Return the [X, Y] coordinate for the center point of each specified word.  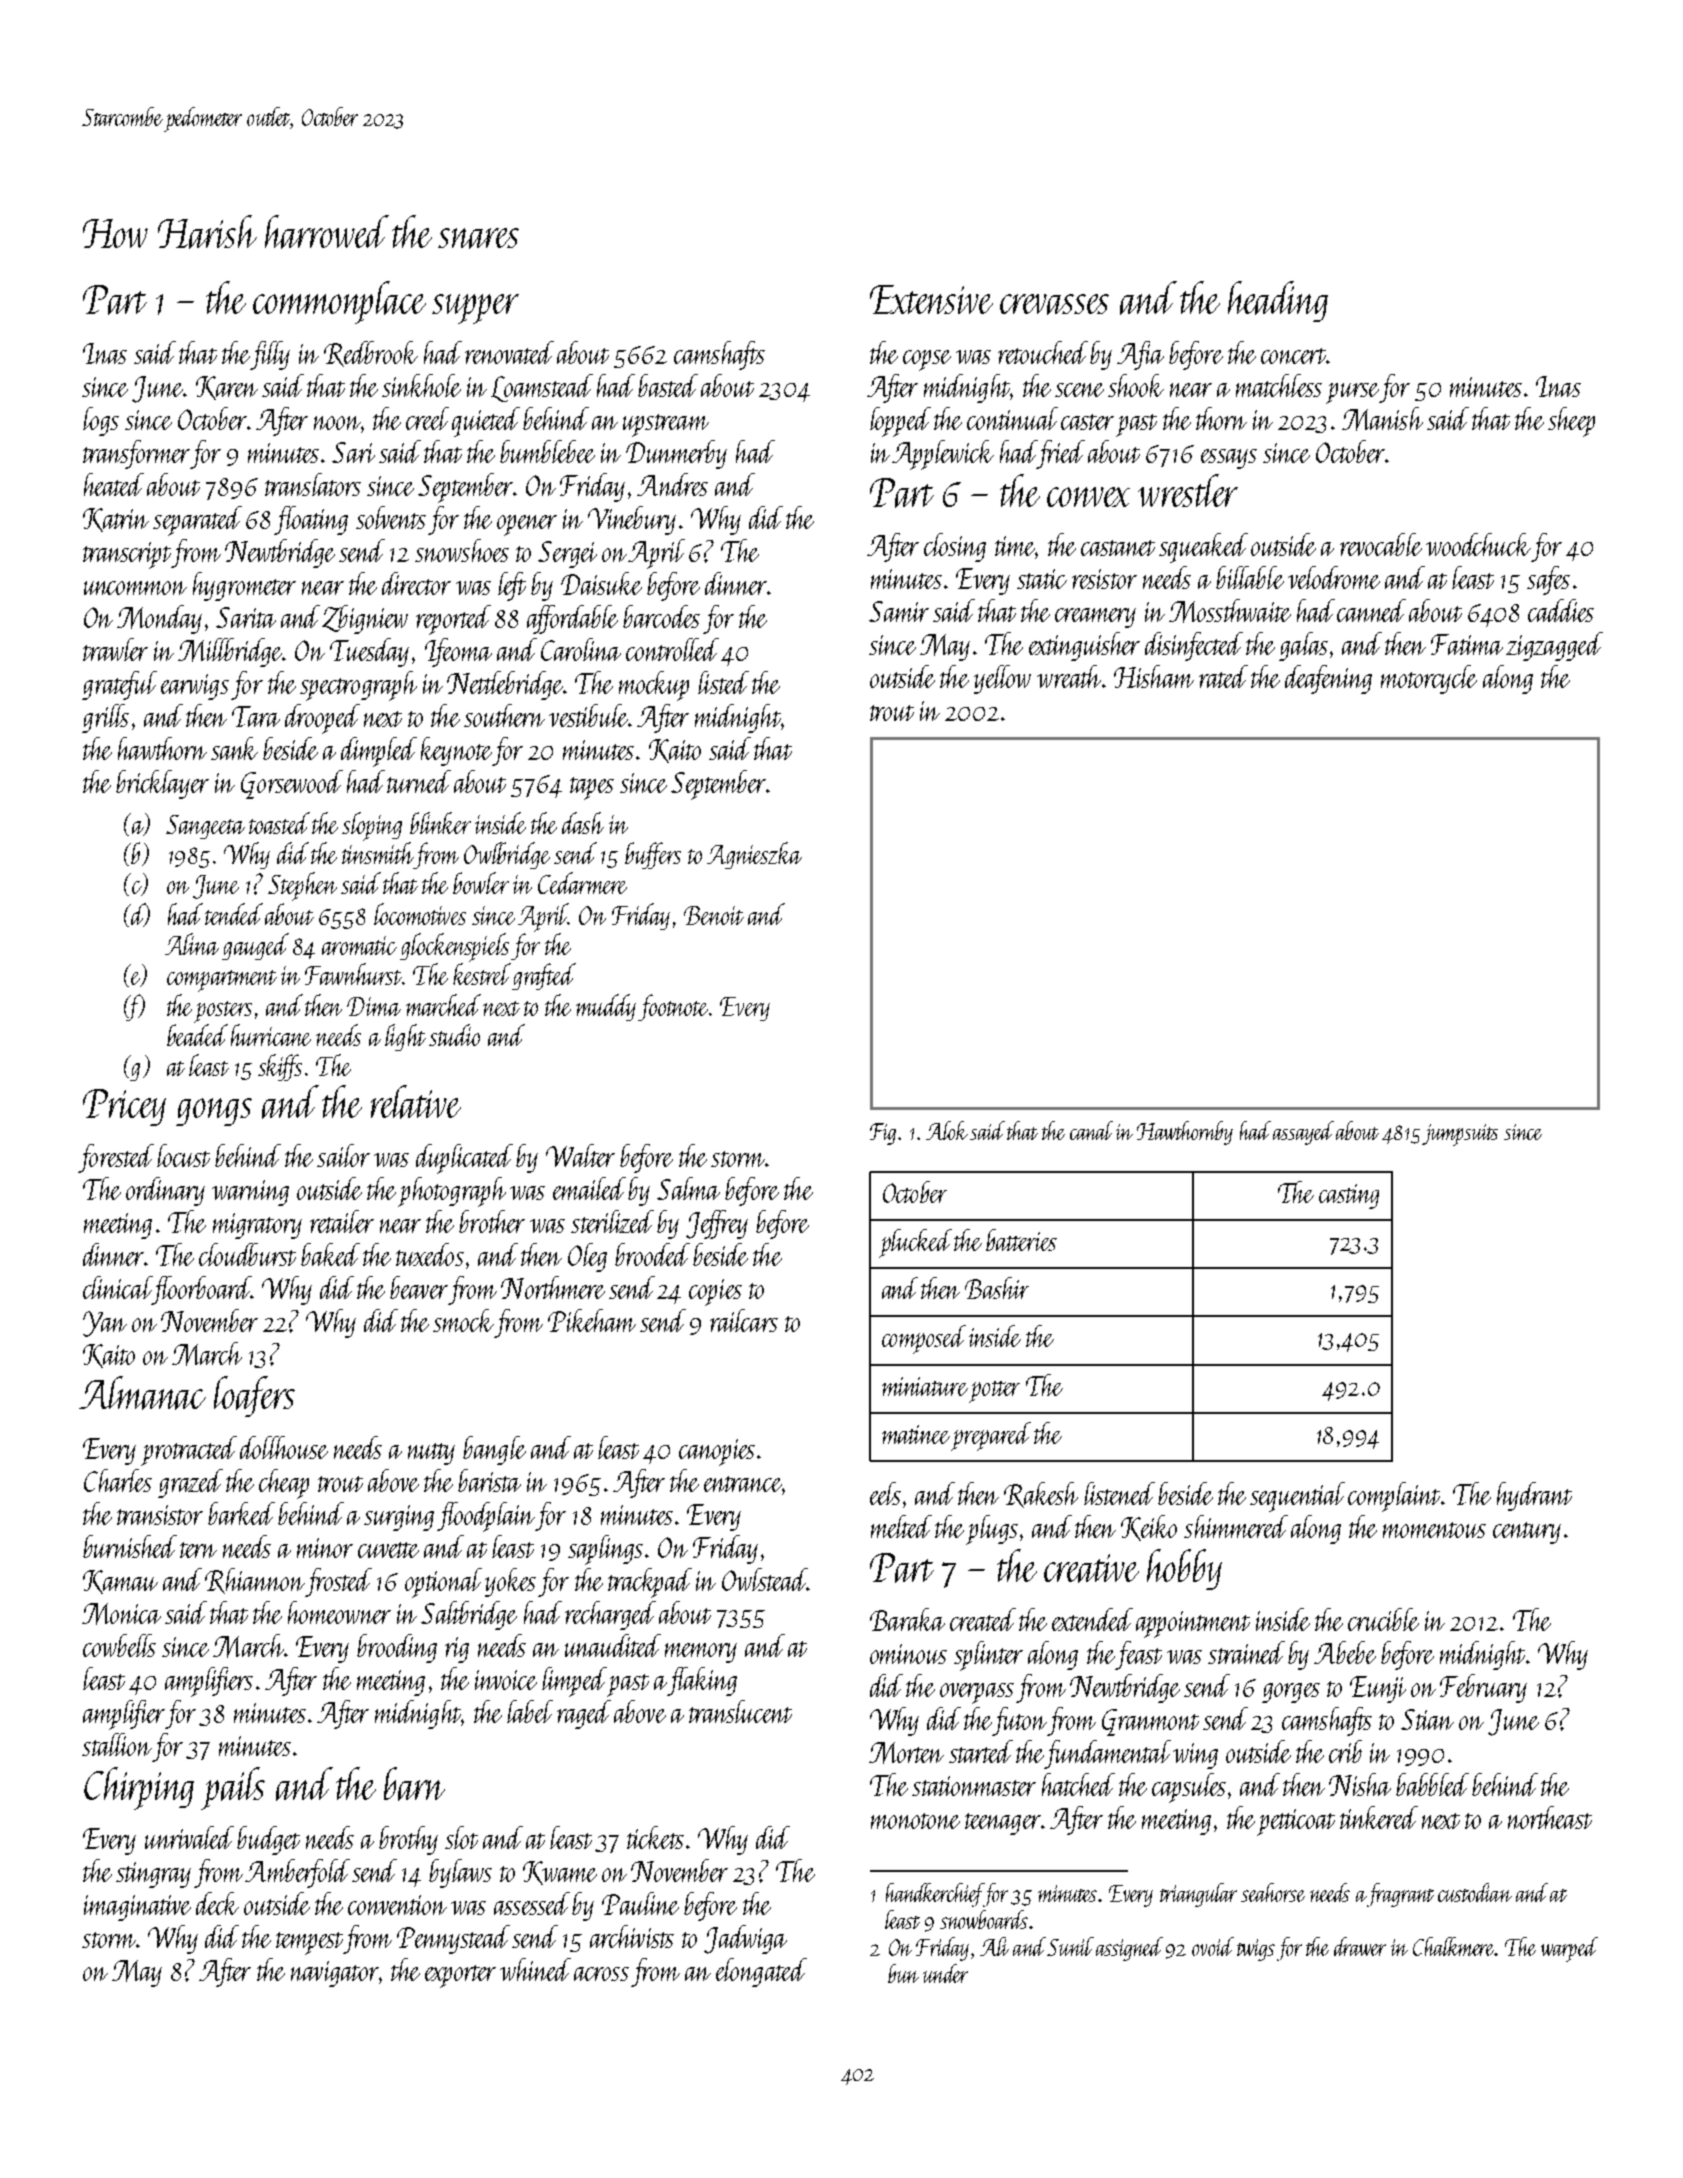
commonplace [339, 302]
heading [1278, 301]
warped [1569, 1949]
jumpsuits [1460, 1135]
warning [250, 1193]
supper [475, 309]
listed [723, 682]
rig [457, 1650]
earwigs [195, 687]
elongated [761, 1972]
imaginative [137, 1908]
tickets [655, 1837]
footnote [673, 1007]
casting [1349, 1196]
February [1483, 1688]
